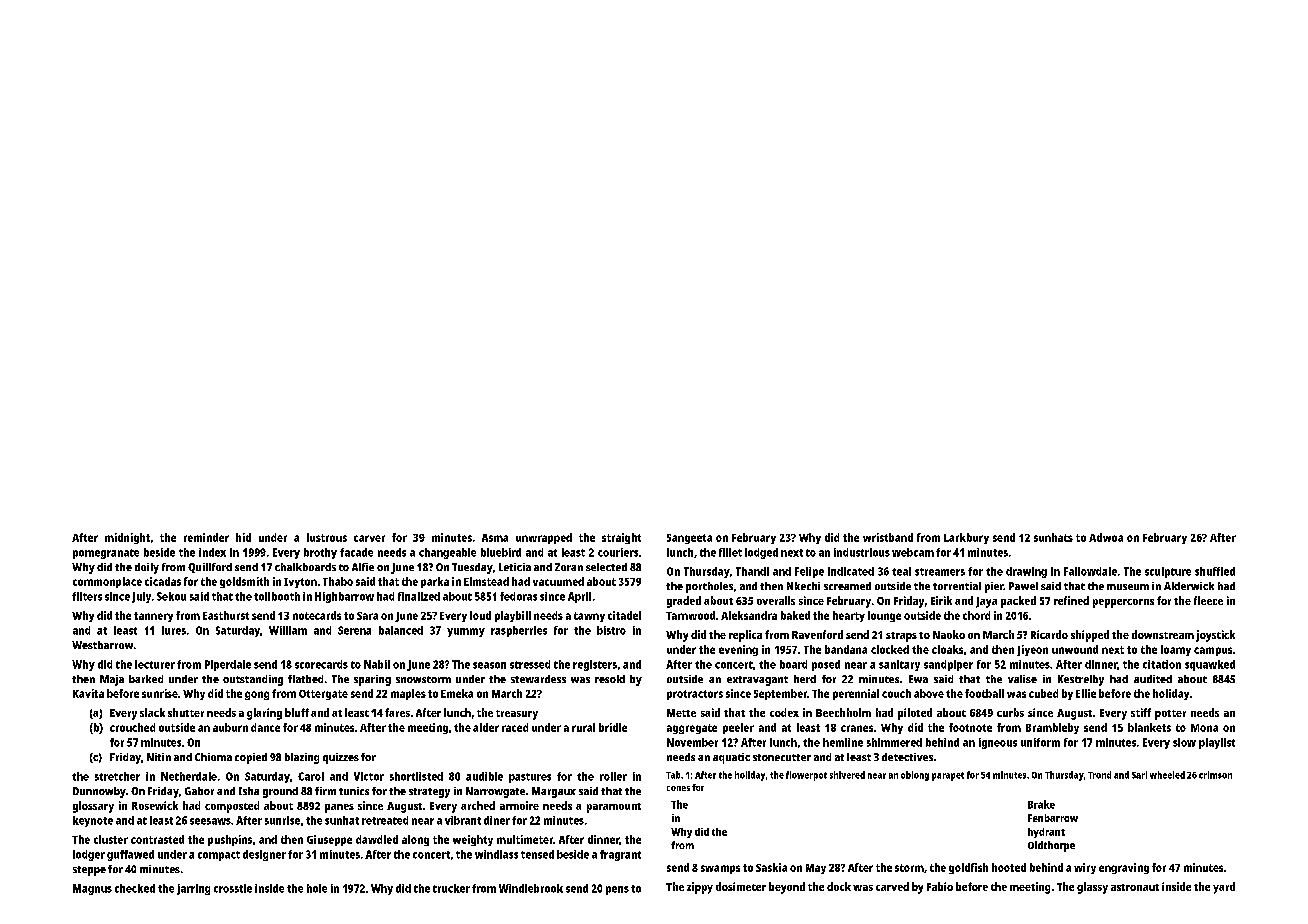 This screenshot has height=924, width=1308. I want to click on William, so click(288, 630).
